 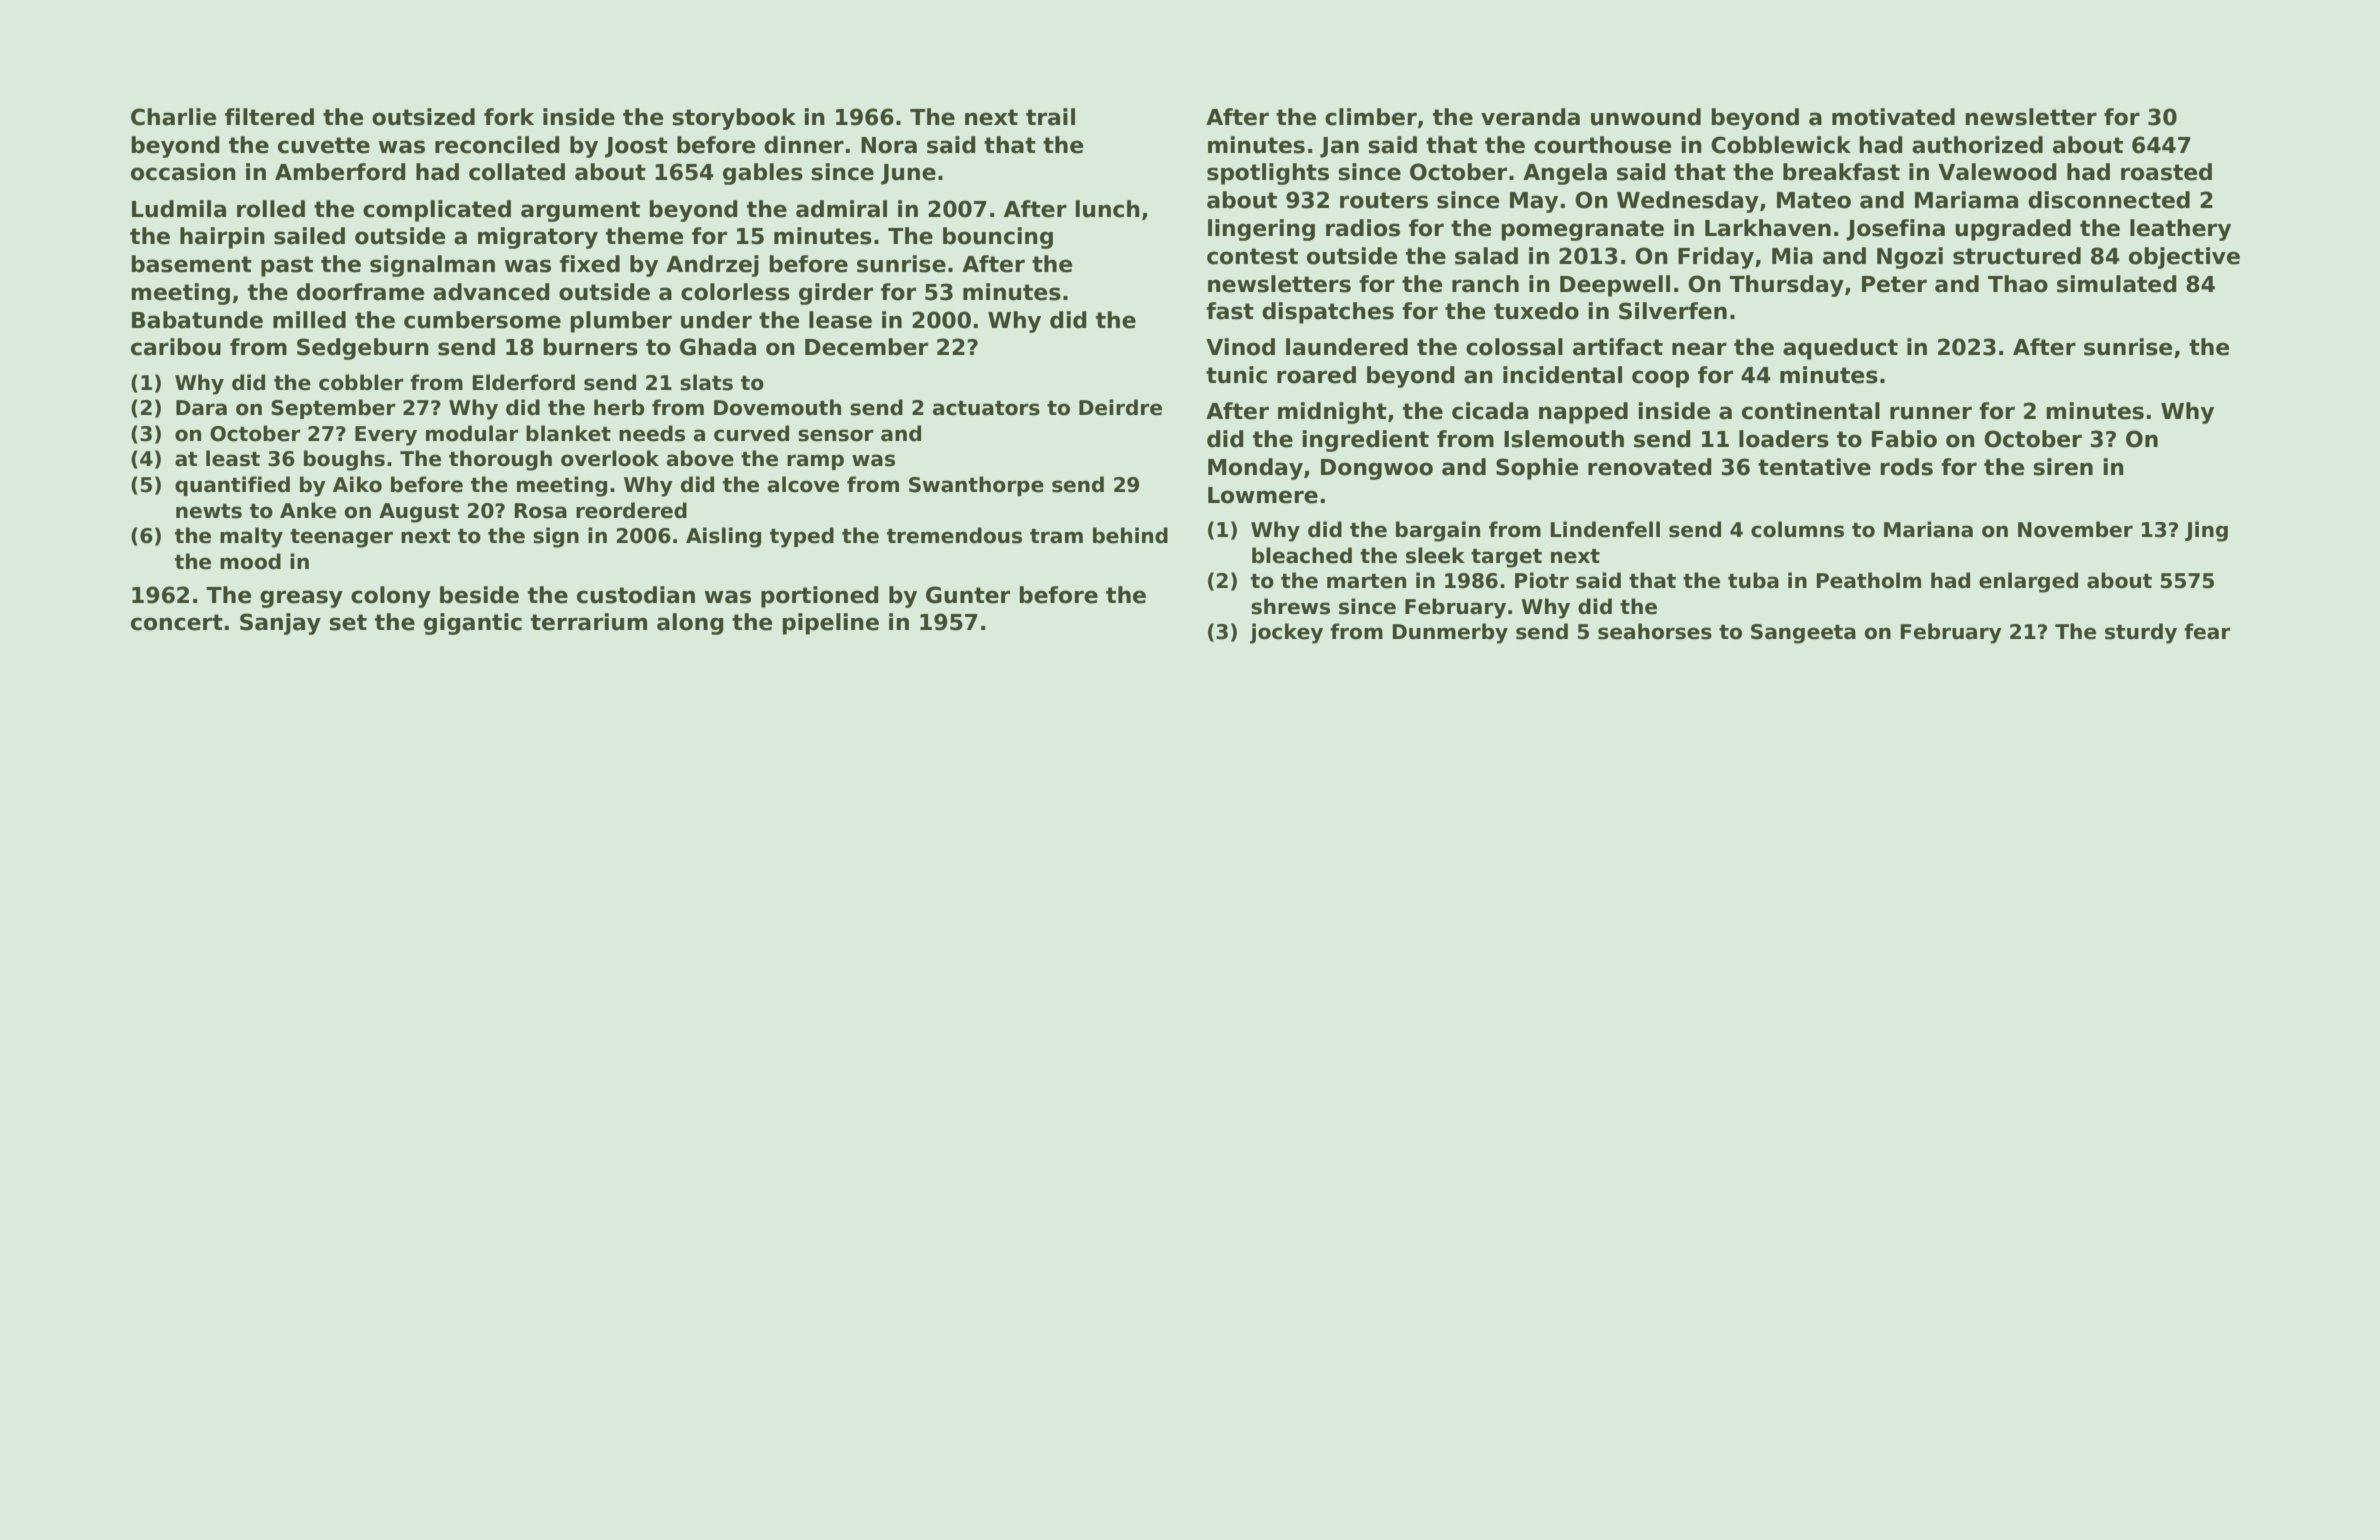 I want to click on bouncing, so click(x=998, y=238).
